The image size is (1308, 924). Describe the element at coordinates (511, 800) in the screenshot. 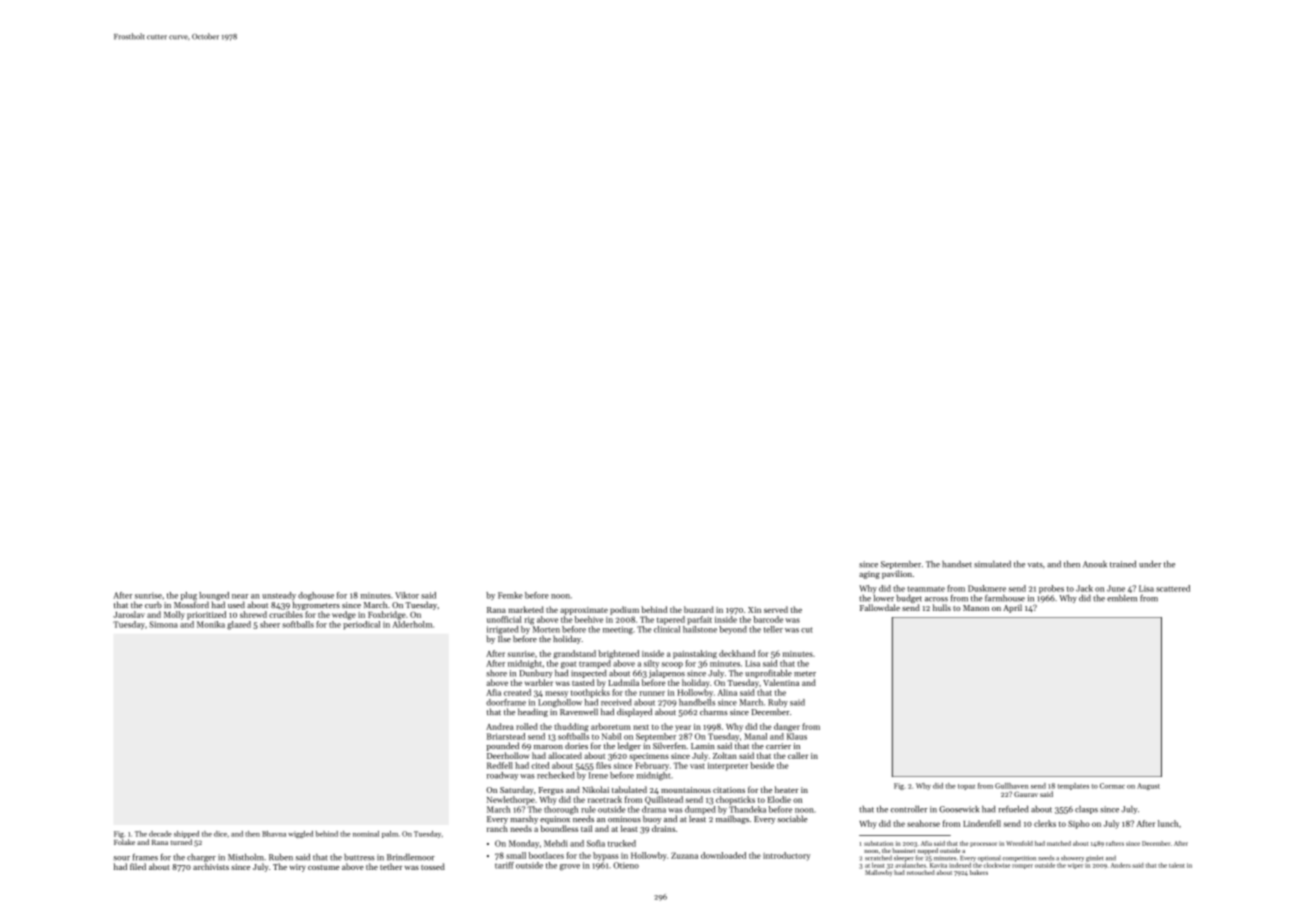

I see `Newlethorpe` at that location.
